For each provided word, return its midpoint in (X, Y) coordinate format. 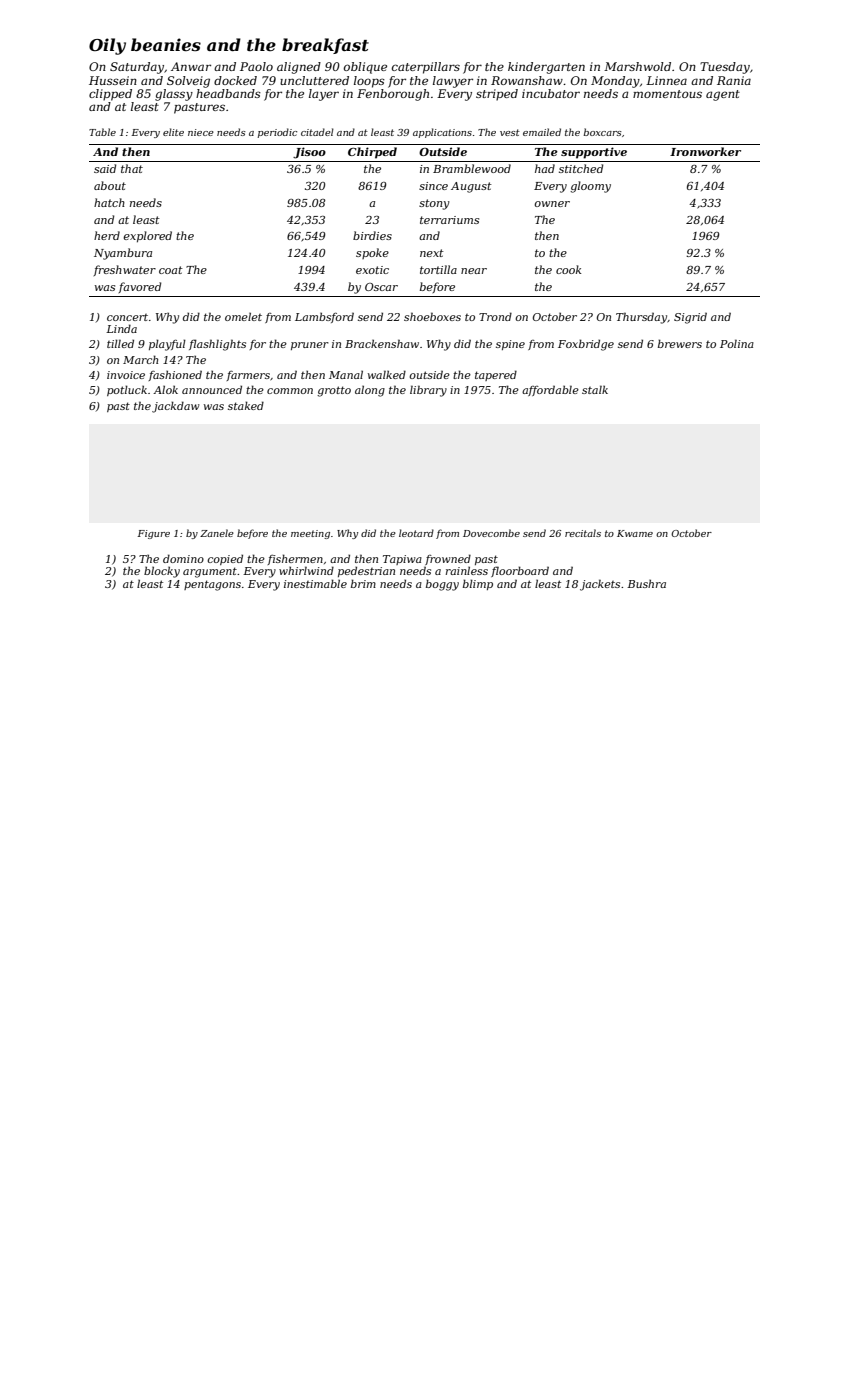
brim (363, 583)
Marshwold (637, 66)
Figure (154, 534)
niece (201, 132)
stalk (595, 389)
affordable (550, 390)
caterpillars (426, 68)
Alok (165, 390)
